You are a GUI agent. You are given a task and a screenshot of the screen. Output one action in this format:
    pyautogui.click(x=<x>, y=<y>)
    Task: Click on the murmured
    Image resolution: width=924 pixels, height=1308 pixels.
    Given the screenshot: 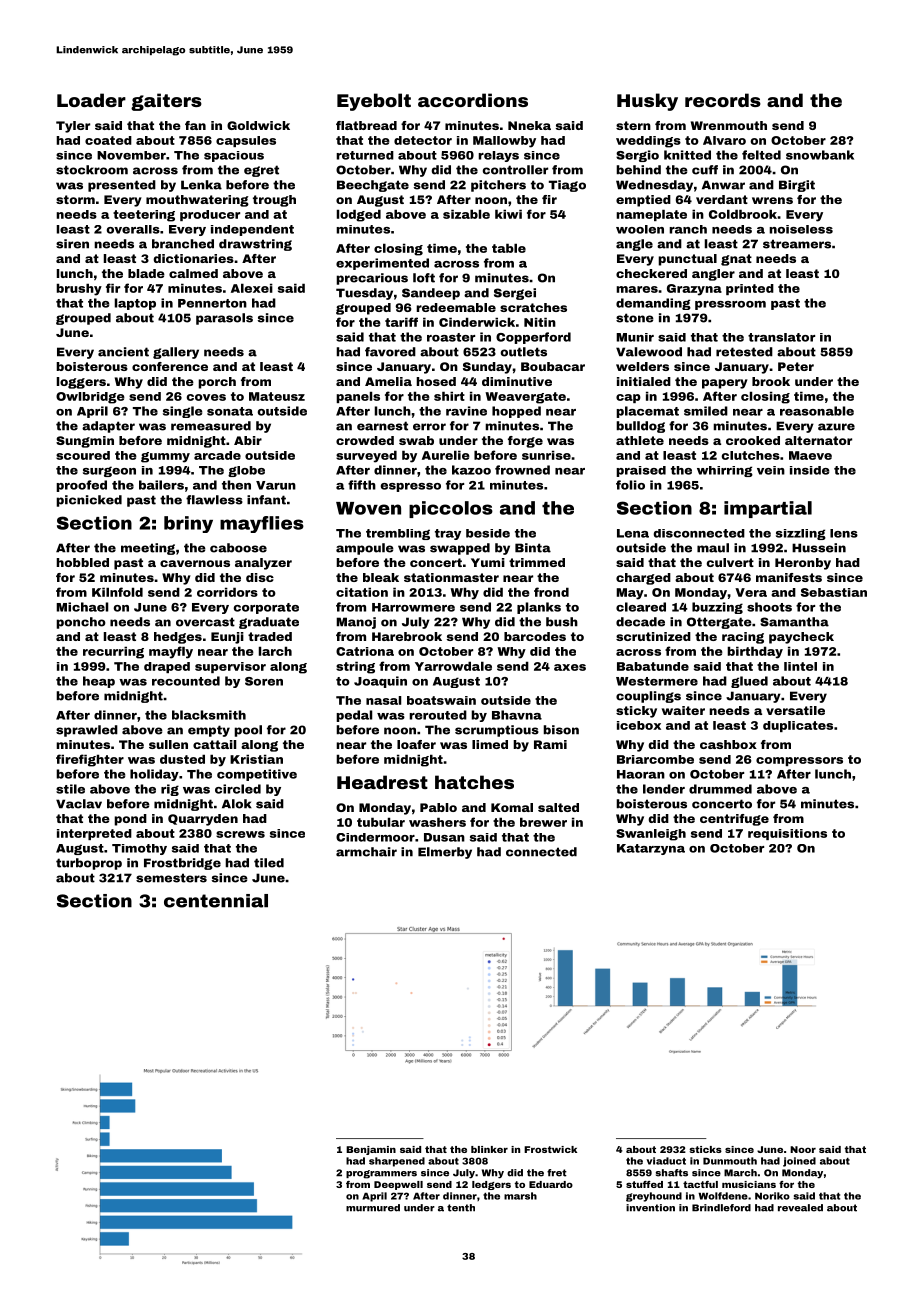 What is the action you would take?
    pyautogui.click(x=373, y=1208)
